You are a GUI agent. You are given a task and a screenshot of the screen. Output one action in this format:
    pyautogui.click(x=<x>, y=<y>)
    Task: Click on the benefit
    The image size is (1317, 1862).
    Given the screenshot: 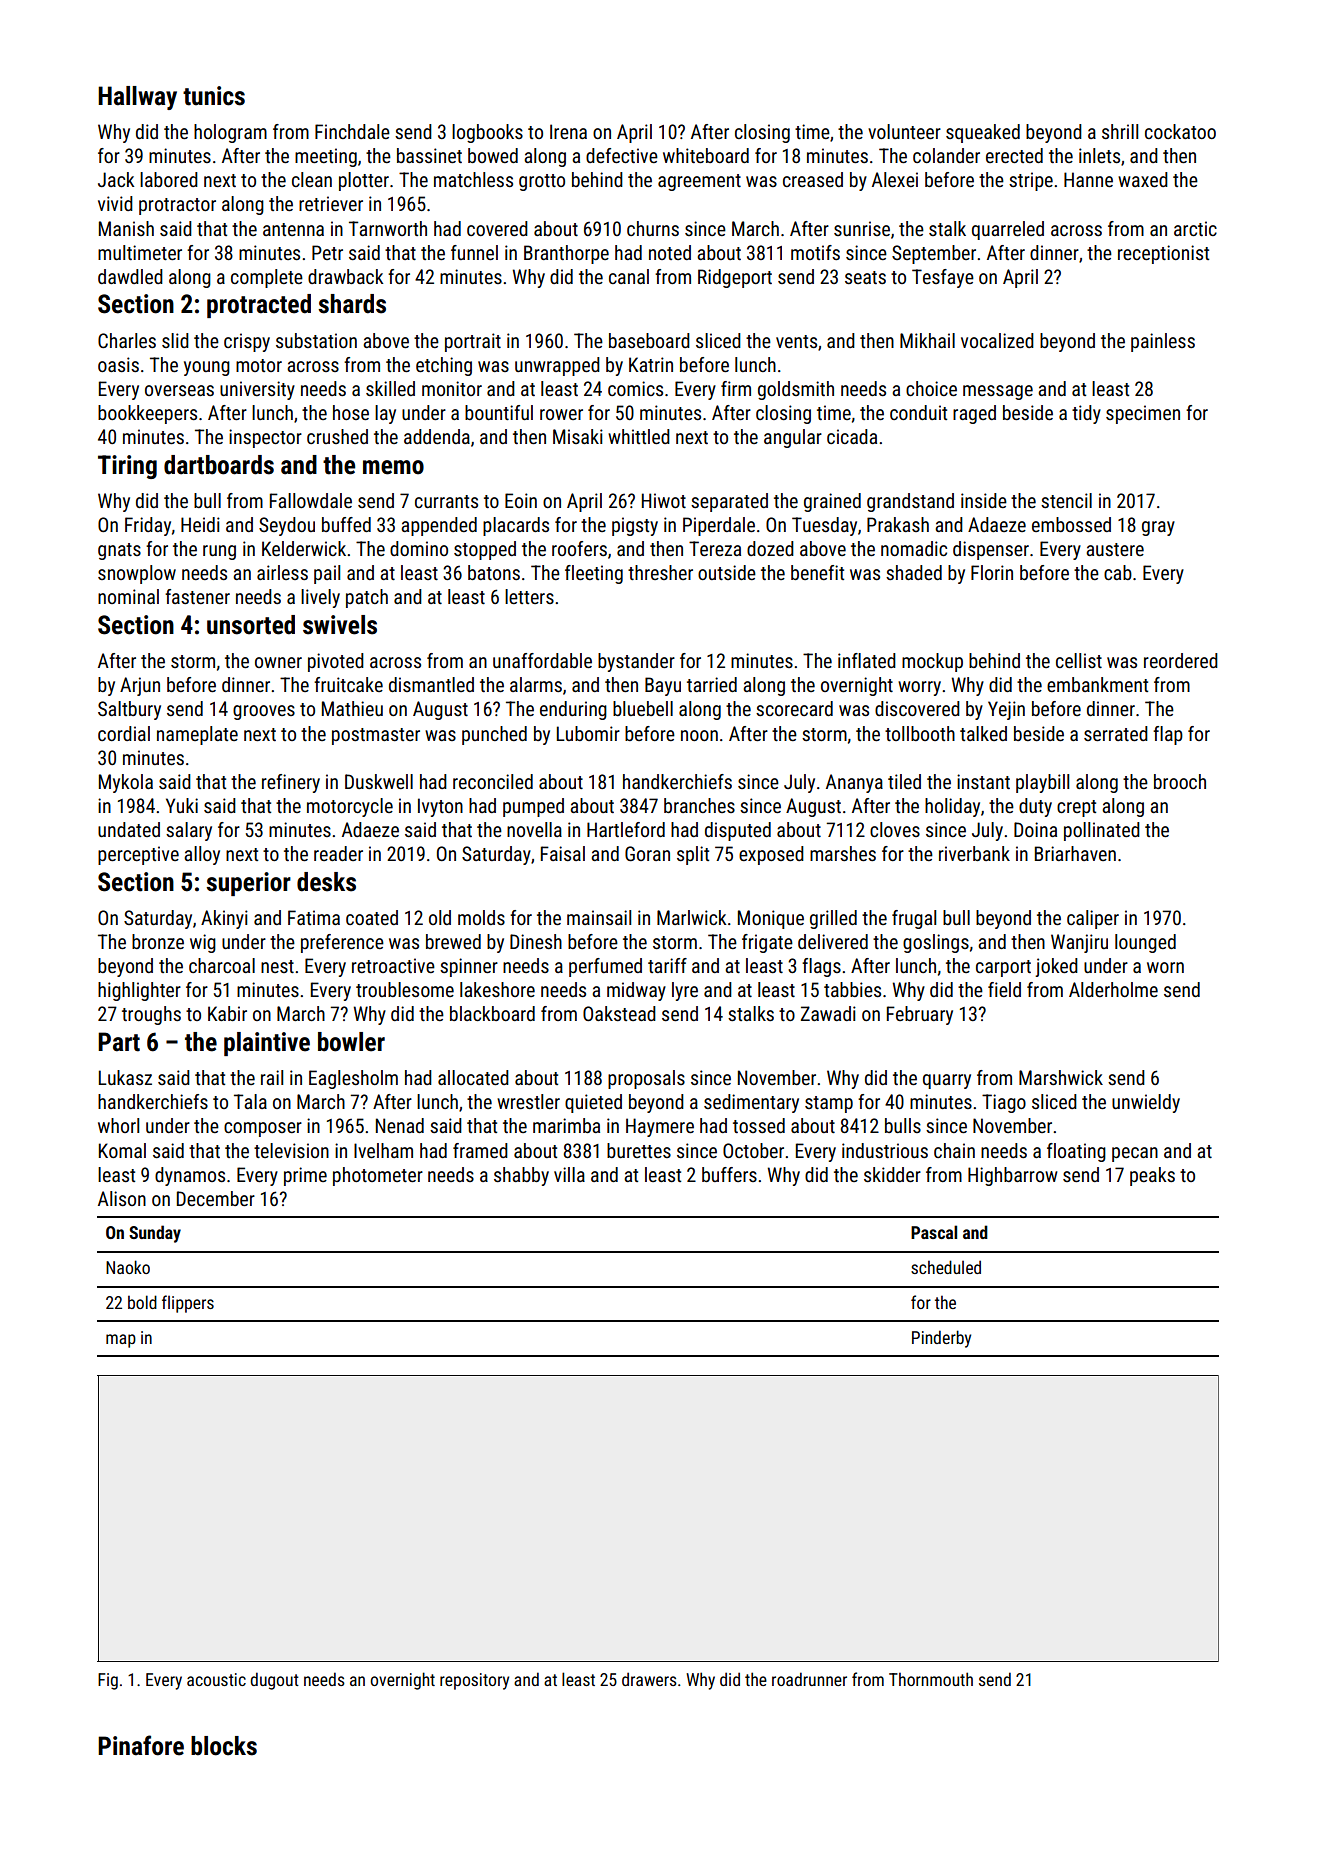 What is the action you would take?
    pyautogui.click(x=817, y=572)
